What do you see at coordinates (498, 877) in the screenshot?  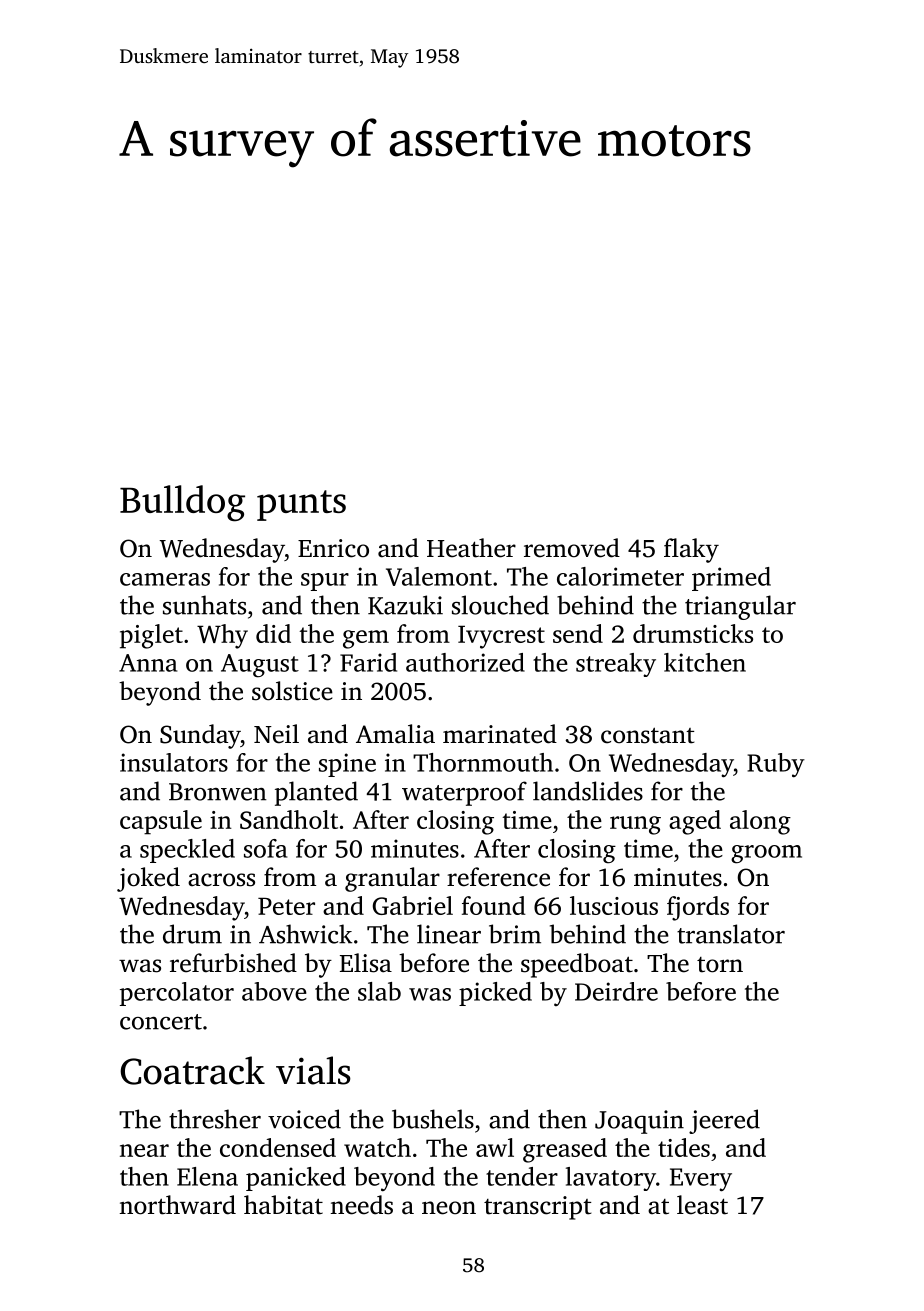 I see `reference` at bounding box center [498, 877].
